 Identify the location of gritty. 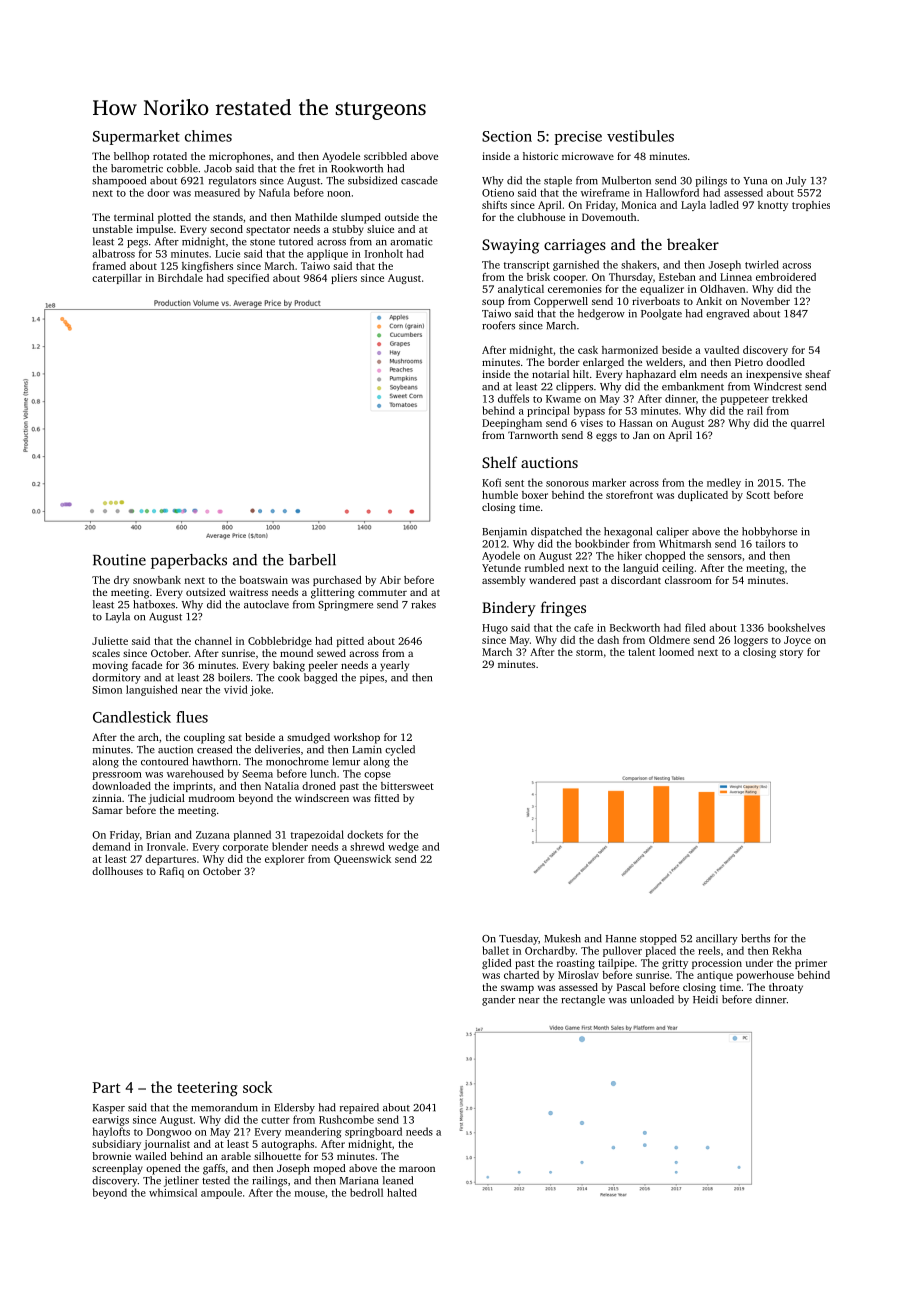
(675, 964).
